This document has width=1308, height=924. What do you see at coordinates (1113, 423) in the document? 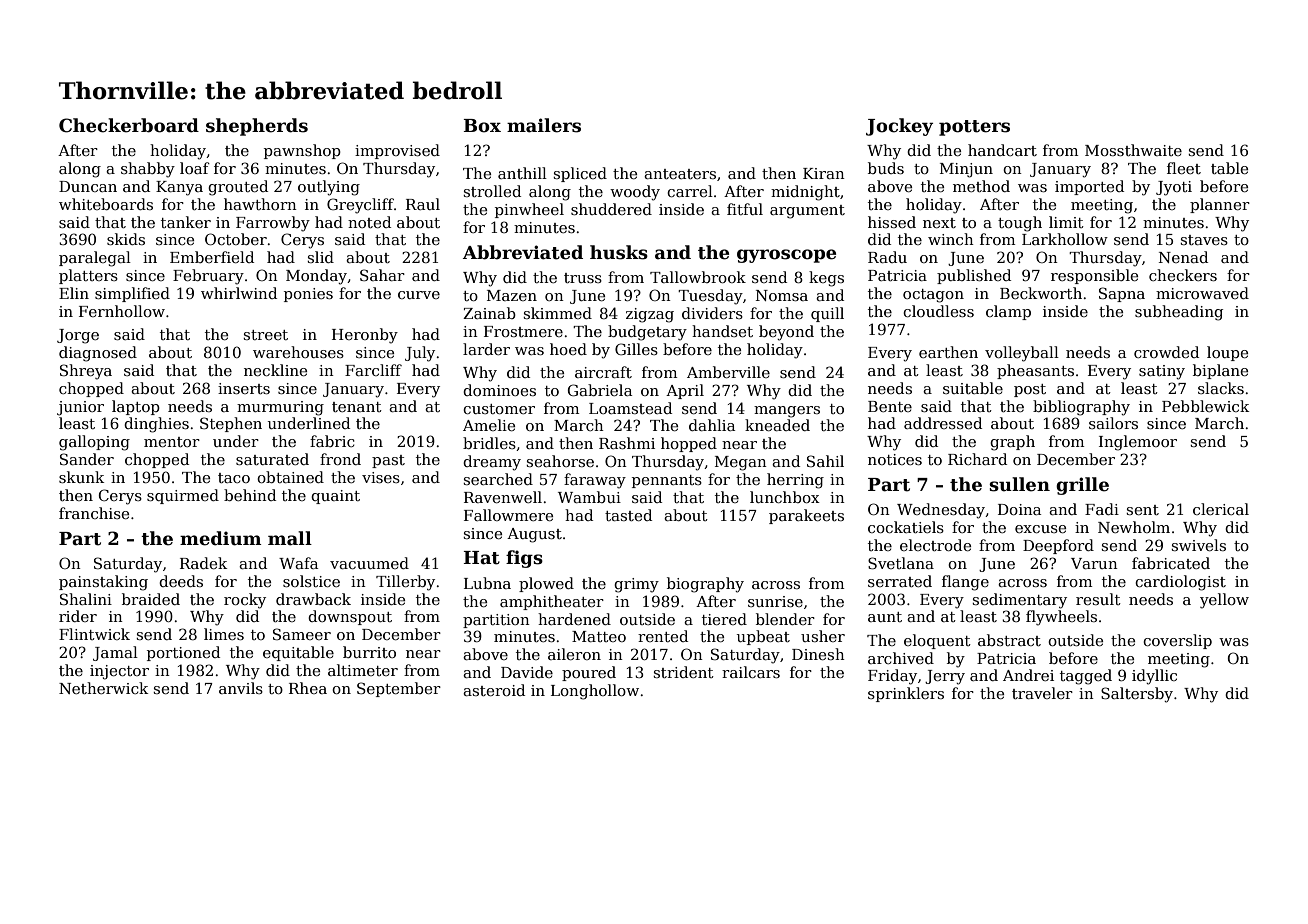
I see `sailors` at bounding box center [1113, 423].
